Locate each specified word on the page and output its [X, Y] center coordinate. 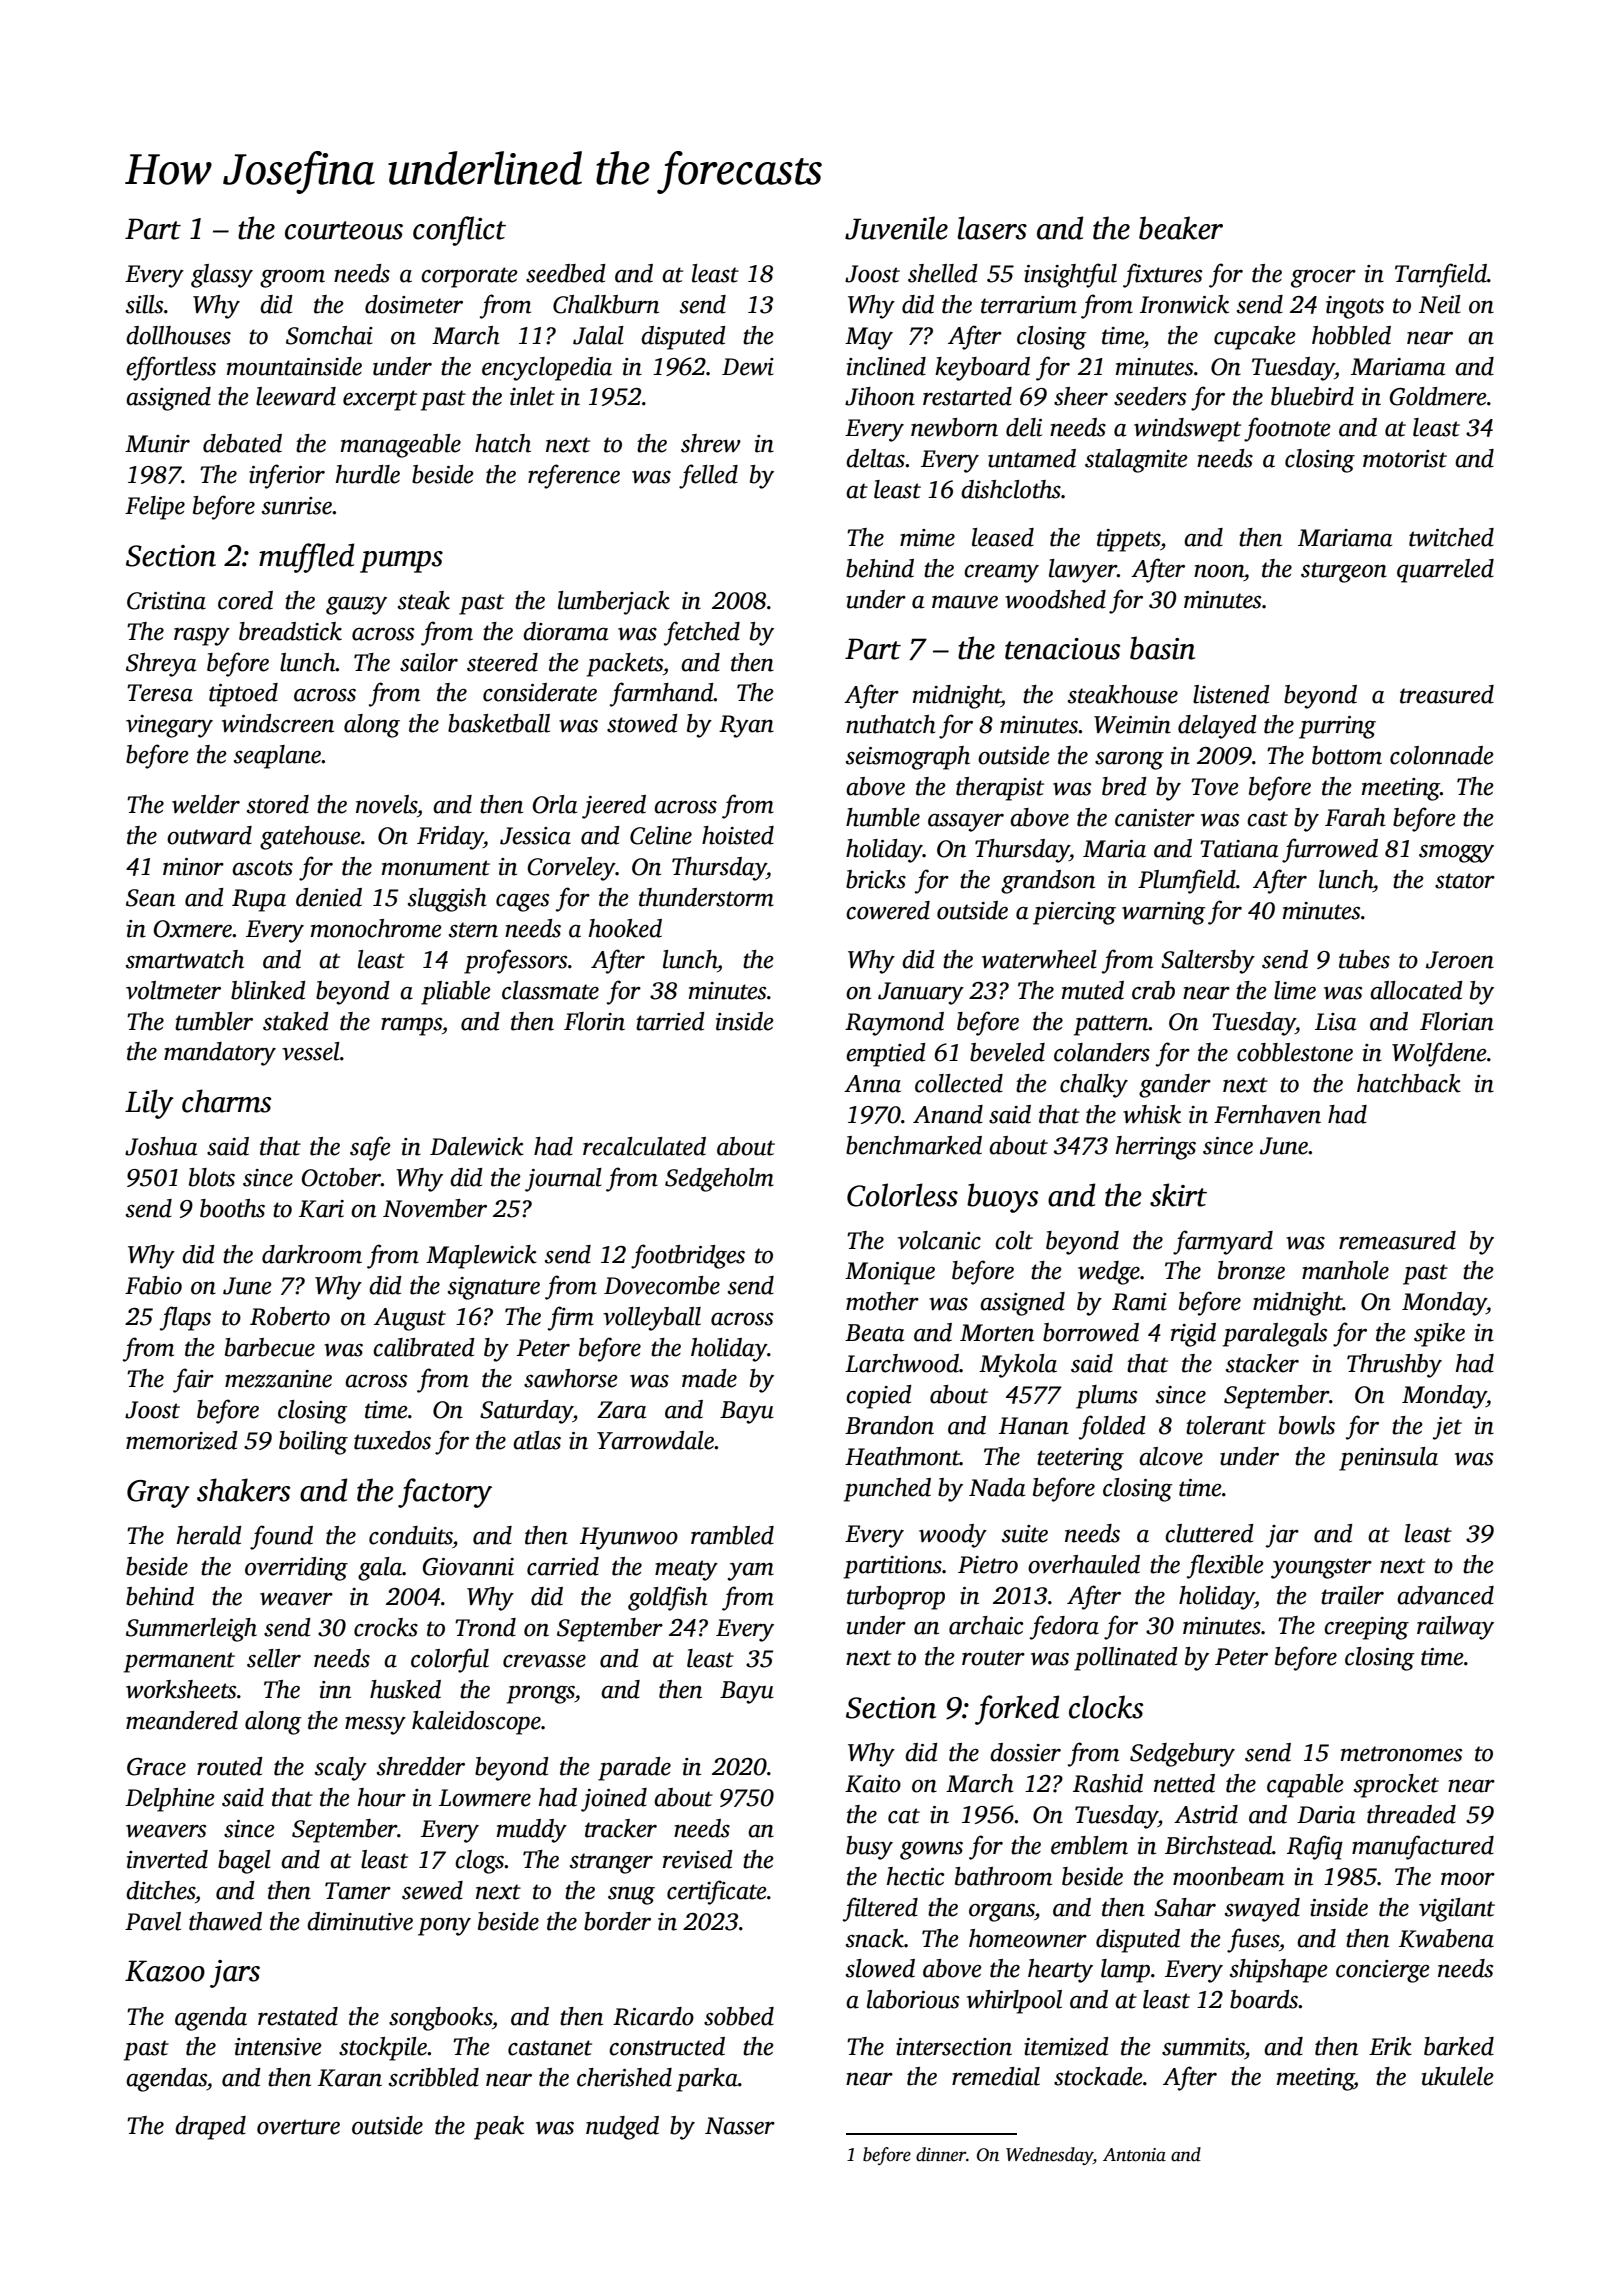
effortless [171, 368]
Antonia [1134, 2155]
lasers [992, 228]
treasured [1447, 694]
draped [210, 2128]
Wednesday [1049, 2156]
